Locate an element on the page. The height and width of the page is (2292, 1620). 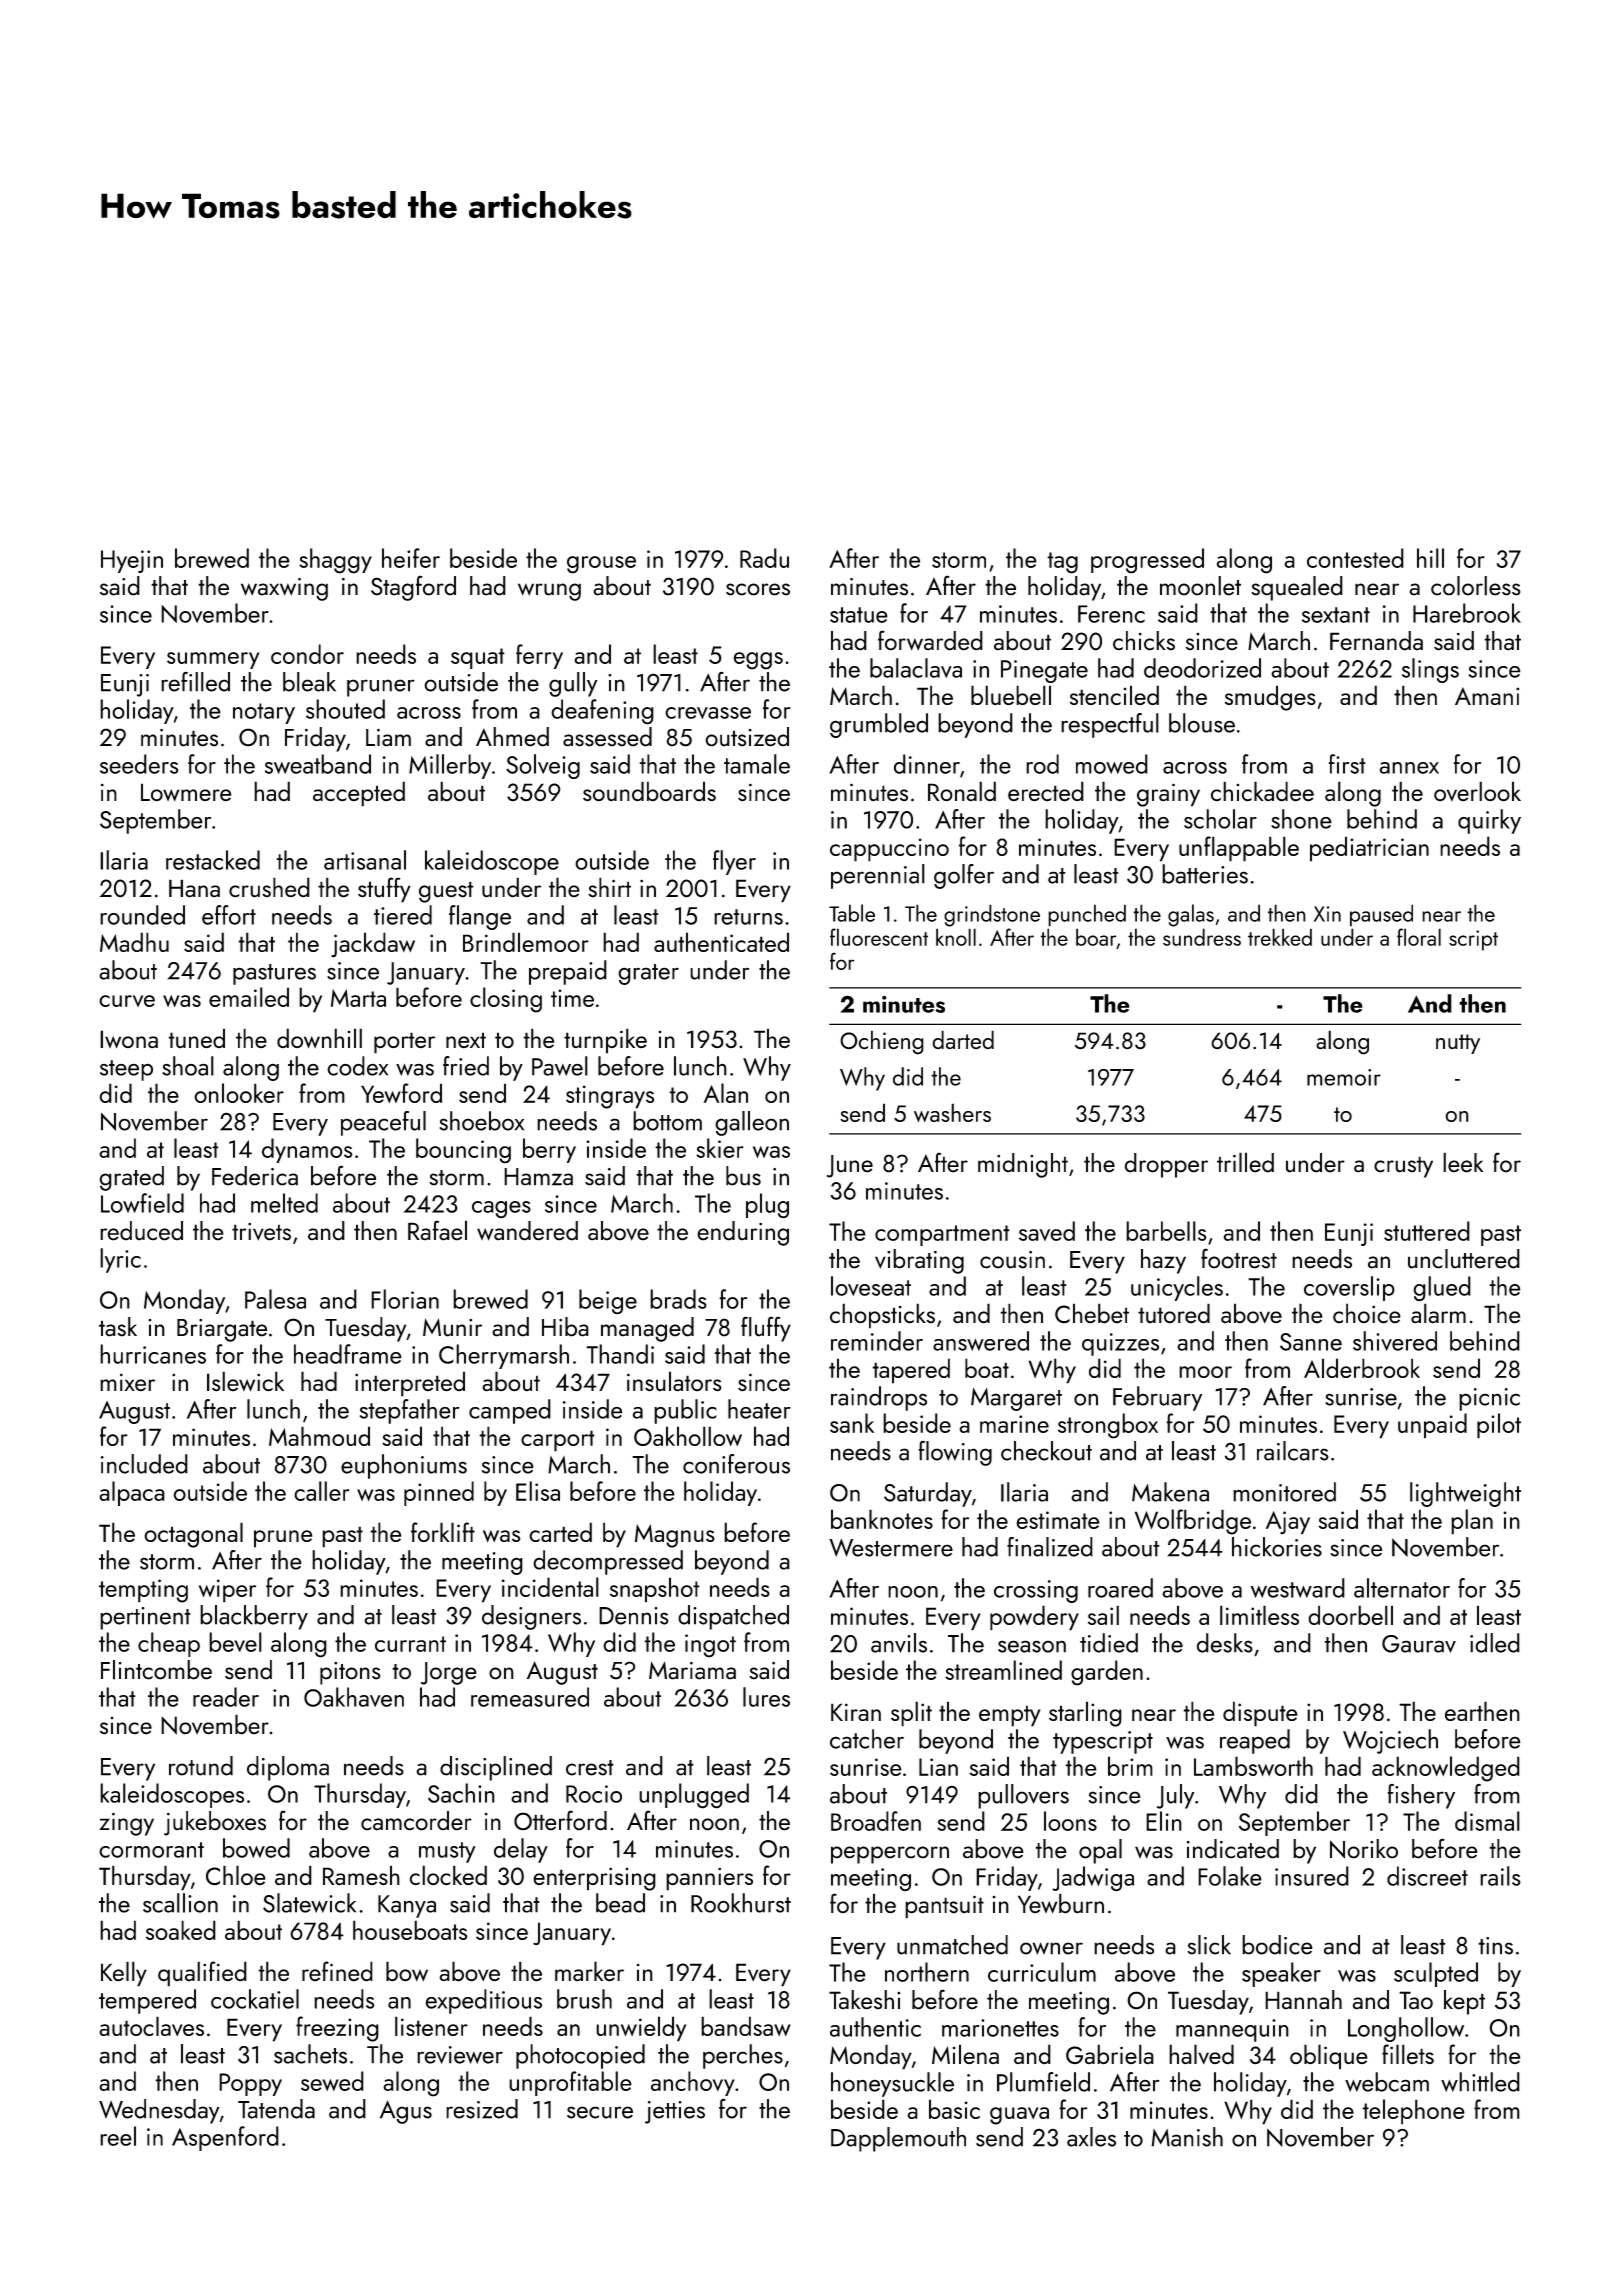
balaclava is located at coordinates (916, 668).
